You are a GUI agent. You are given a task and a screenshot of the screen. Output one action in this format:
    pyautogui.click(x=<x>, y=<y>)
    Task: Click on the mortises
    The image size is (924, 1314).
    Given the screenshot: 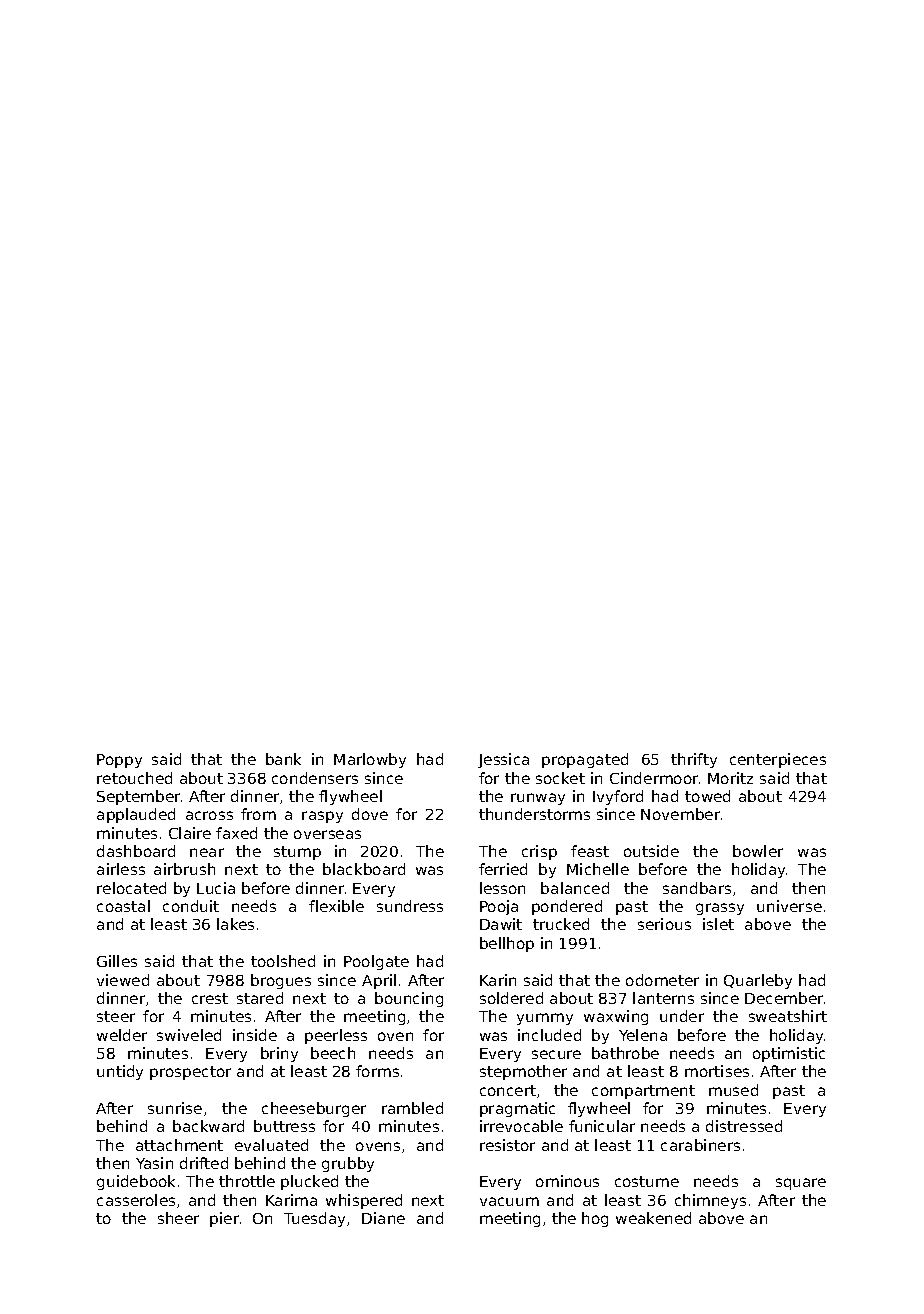 What is the action you would take?
    pyautogui.click(x=717, y=1071)
